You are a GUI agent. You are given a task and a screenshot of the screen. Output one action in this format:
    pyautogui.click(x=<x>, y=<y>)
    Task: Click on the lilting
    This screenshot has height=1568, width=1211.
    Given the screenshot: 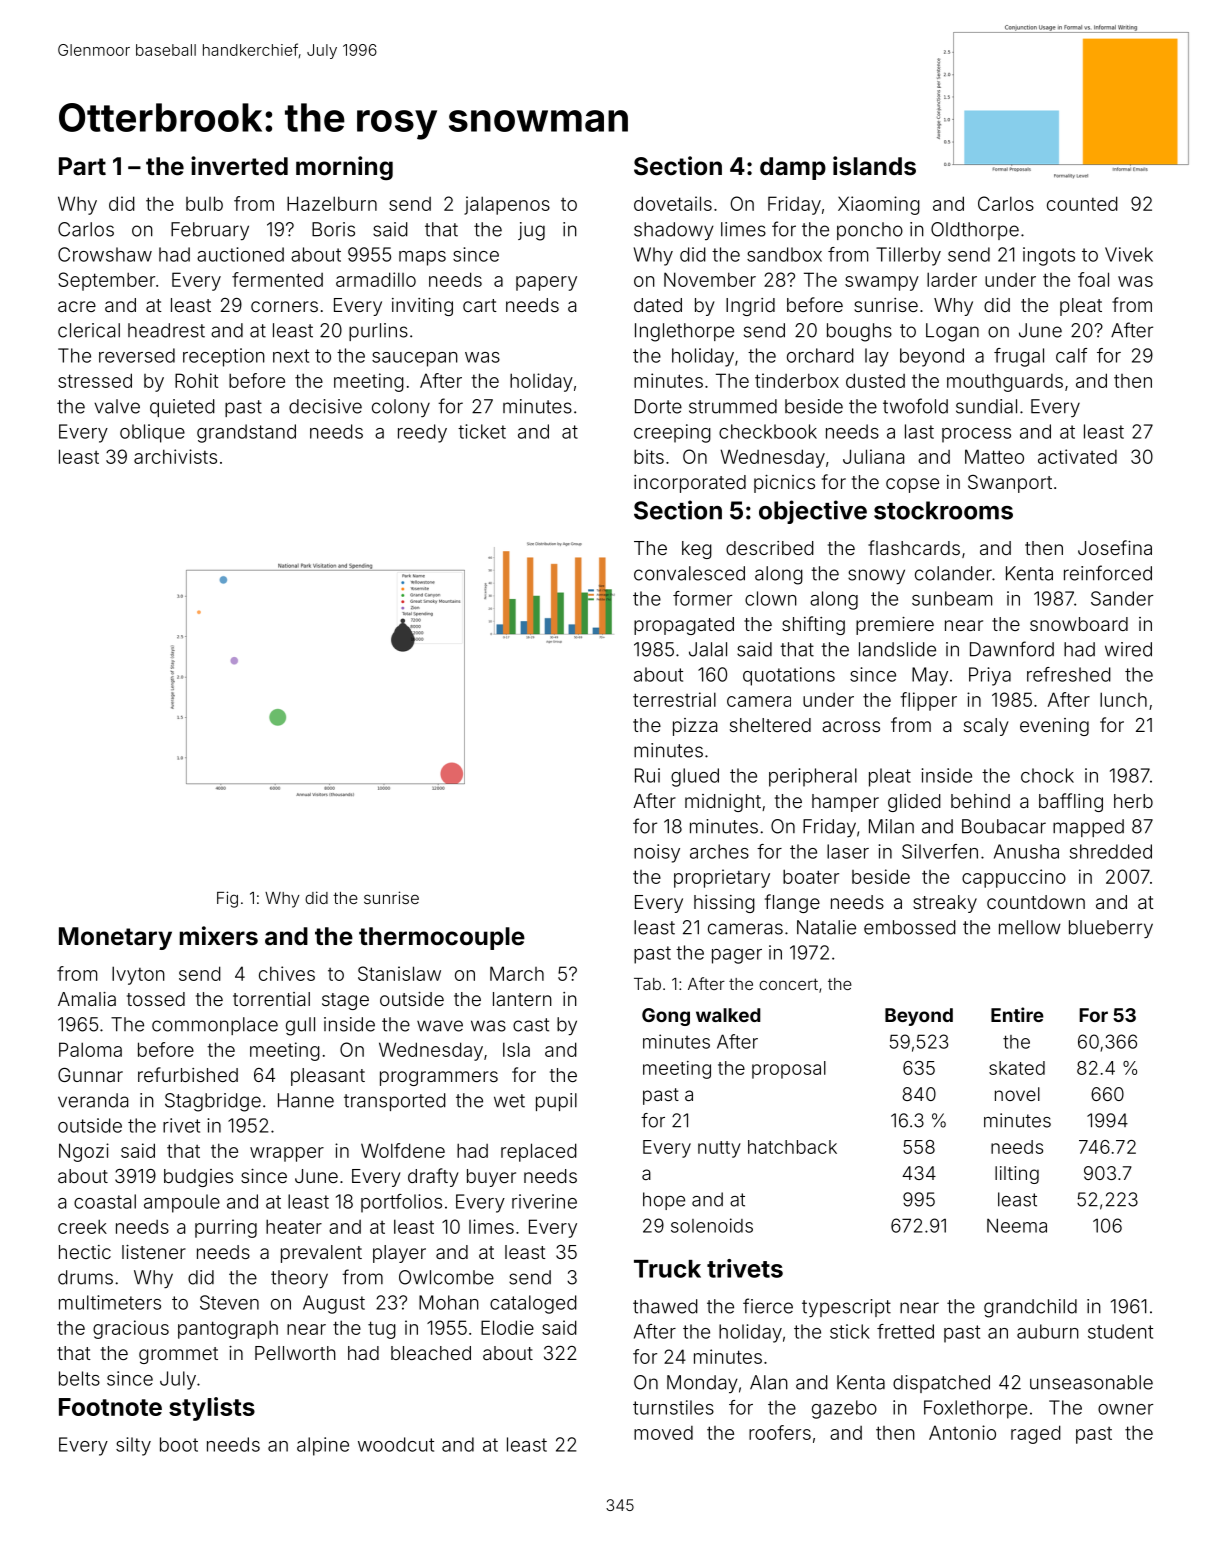 What is the action you would take?
    pyautogui.click(x=1017, y=1175)
